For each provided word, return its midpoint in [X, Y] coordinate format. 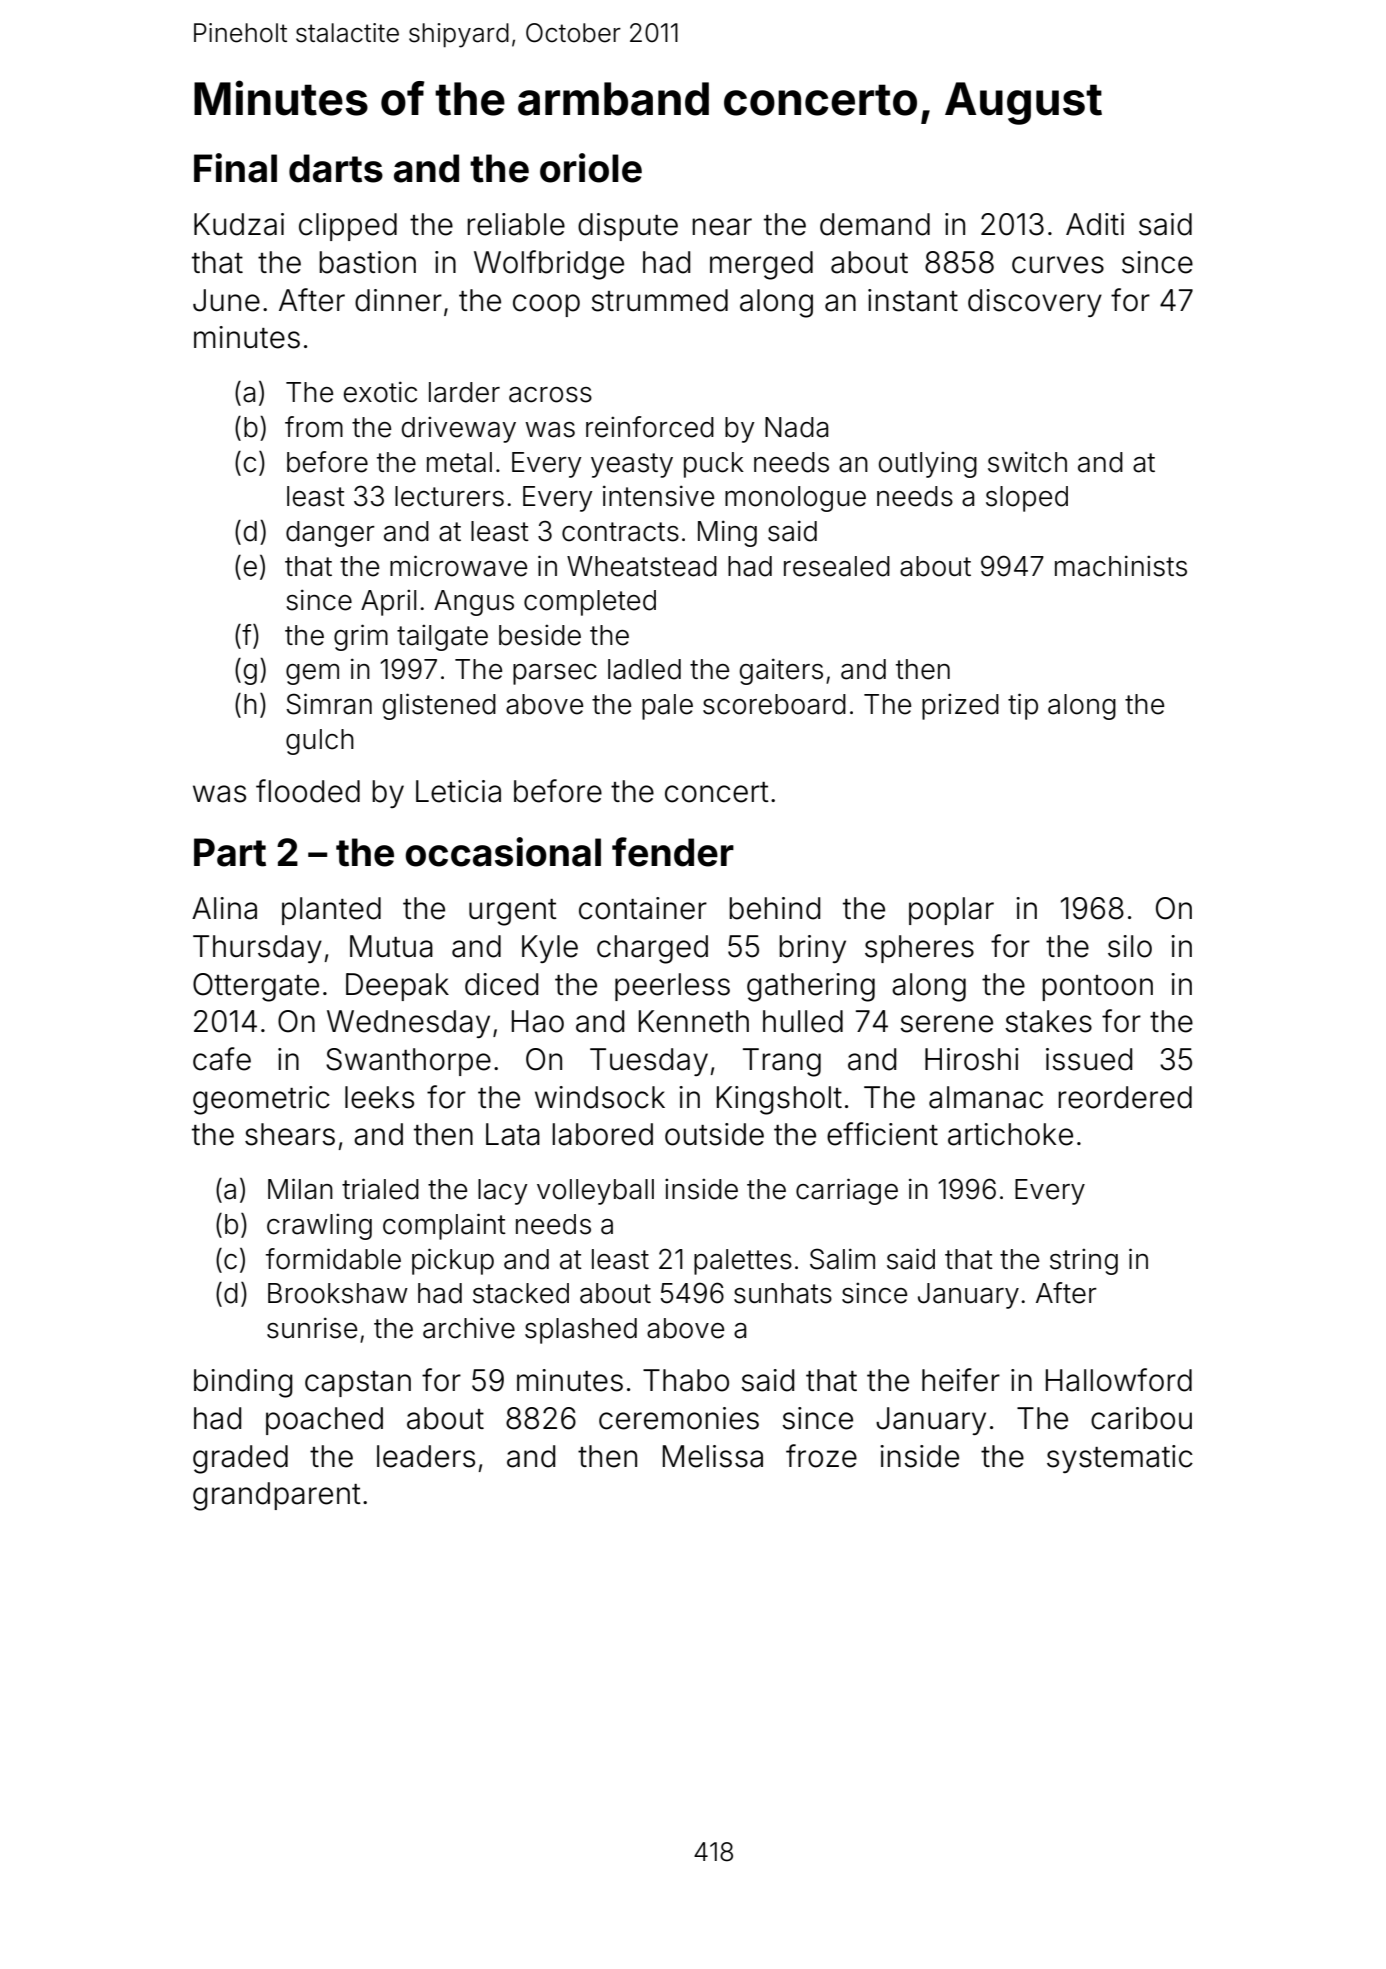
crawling [319, 1227]
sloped [1027, 499]
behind [774, 908]
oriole [591, 168]
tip [1023, 706]
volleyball [595, 1192]
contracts [620, 532]
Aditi [1095, 224]
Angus [474, 603]
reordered [1125, 1097]
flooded [308, 791]
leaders [426, 1456]
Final [235, 168]
